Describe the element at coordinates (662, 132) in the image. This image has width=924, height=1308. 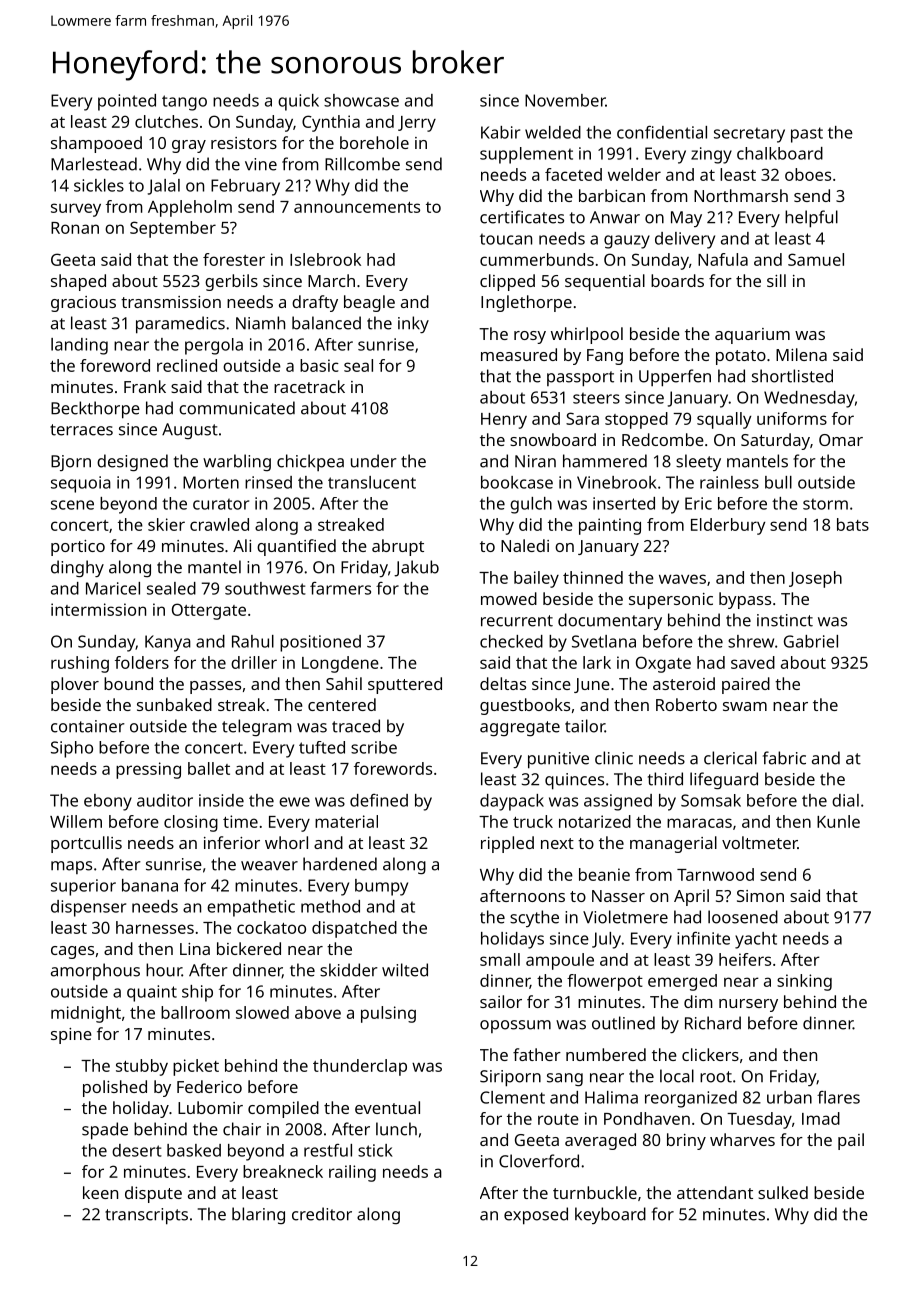
I see `confidential` at that location.
